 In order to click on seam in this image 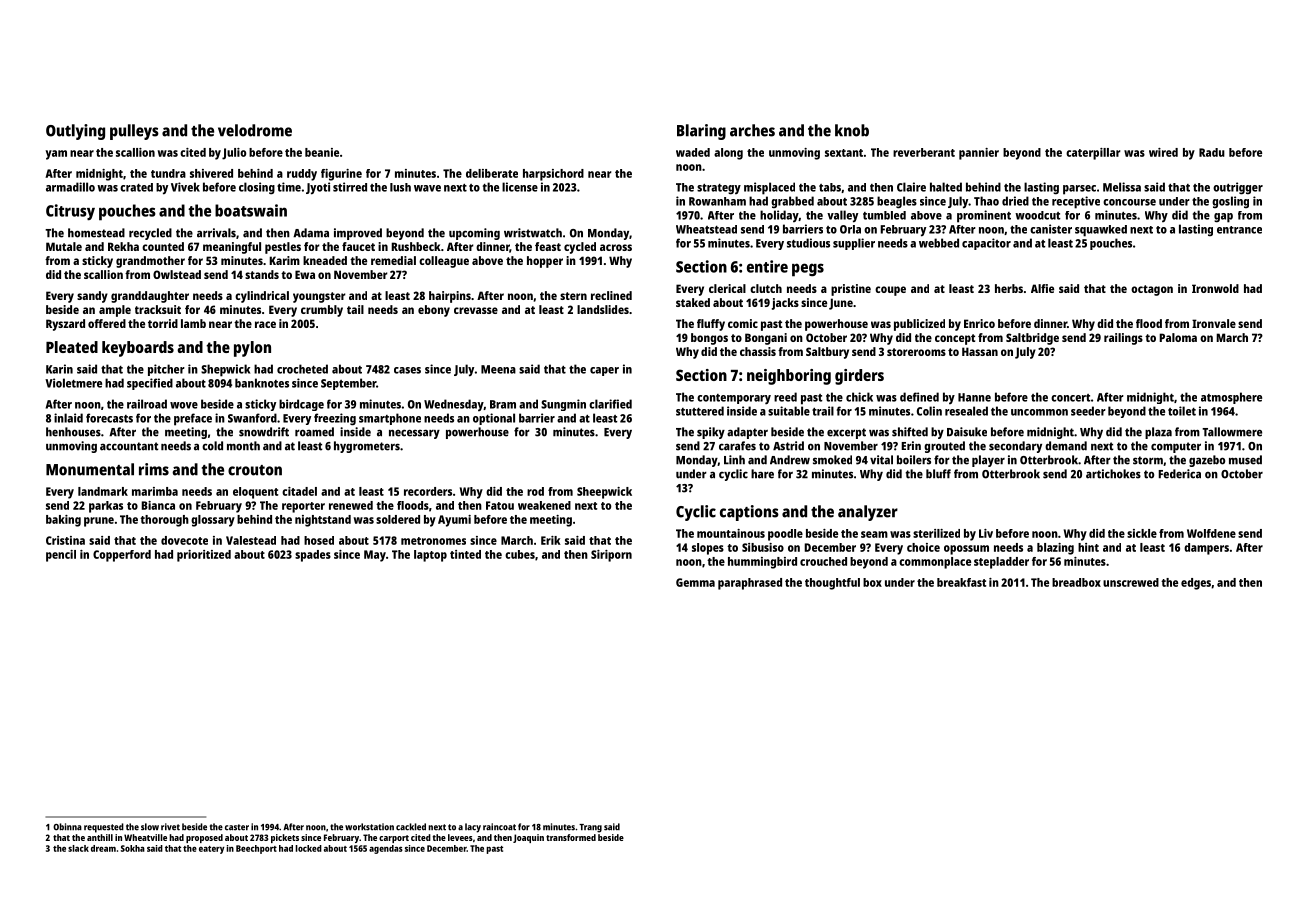, I will do `click(874, 534)`.
